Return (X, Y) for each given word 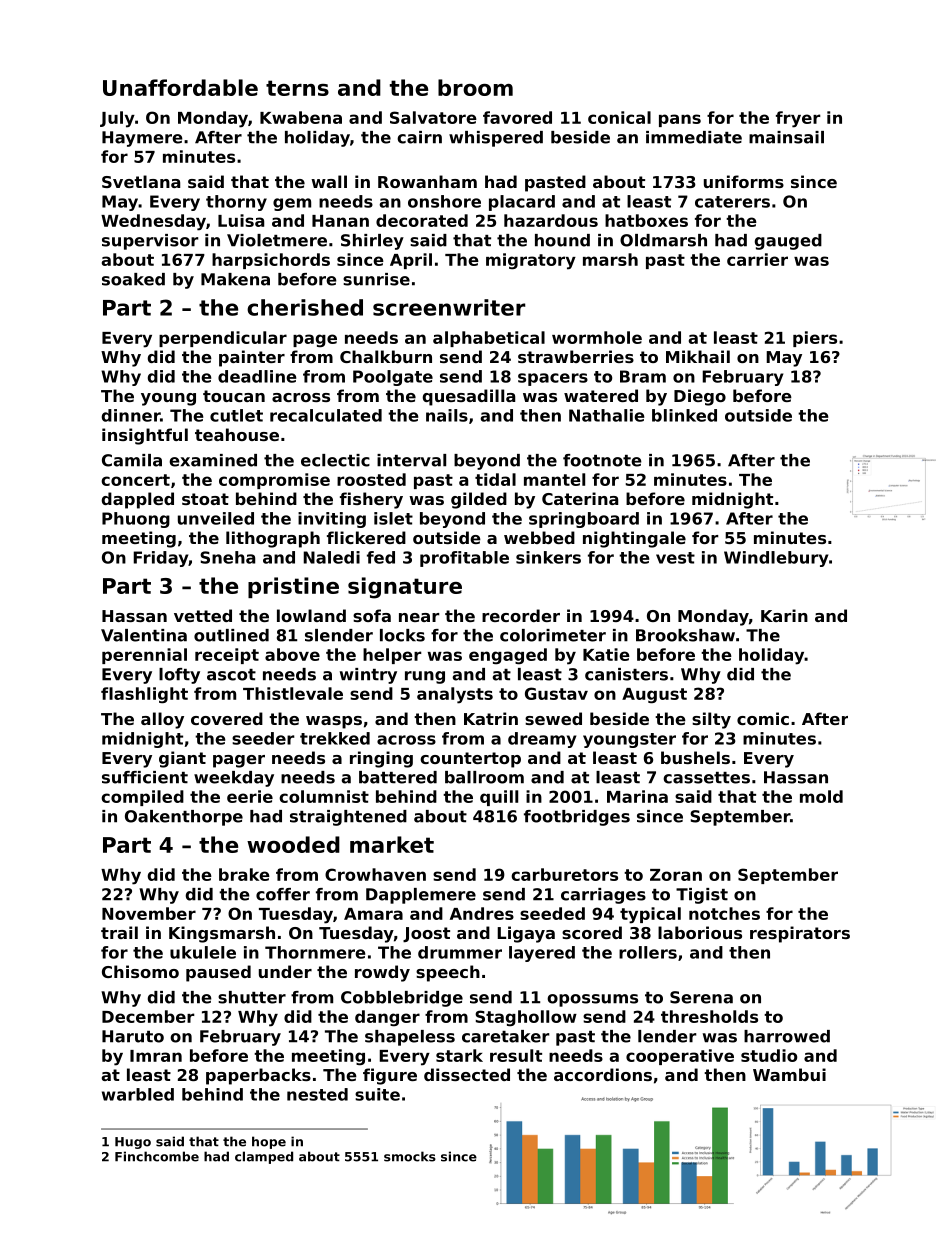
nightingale (634, 539)
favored (517, 117)
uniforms (744, 181)
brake (244, 874)
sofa (372, 615)
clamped (264, 1157)
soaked (133, 279)
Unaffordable (180, 87)
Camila (132, 460)
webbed (539, 537)
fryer (798, 119)
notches (724, 913)
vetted (203, 615)
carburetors (564, 874)
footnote (602, 460)
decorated (422, 220)
